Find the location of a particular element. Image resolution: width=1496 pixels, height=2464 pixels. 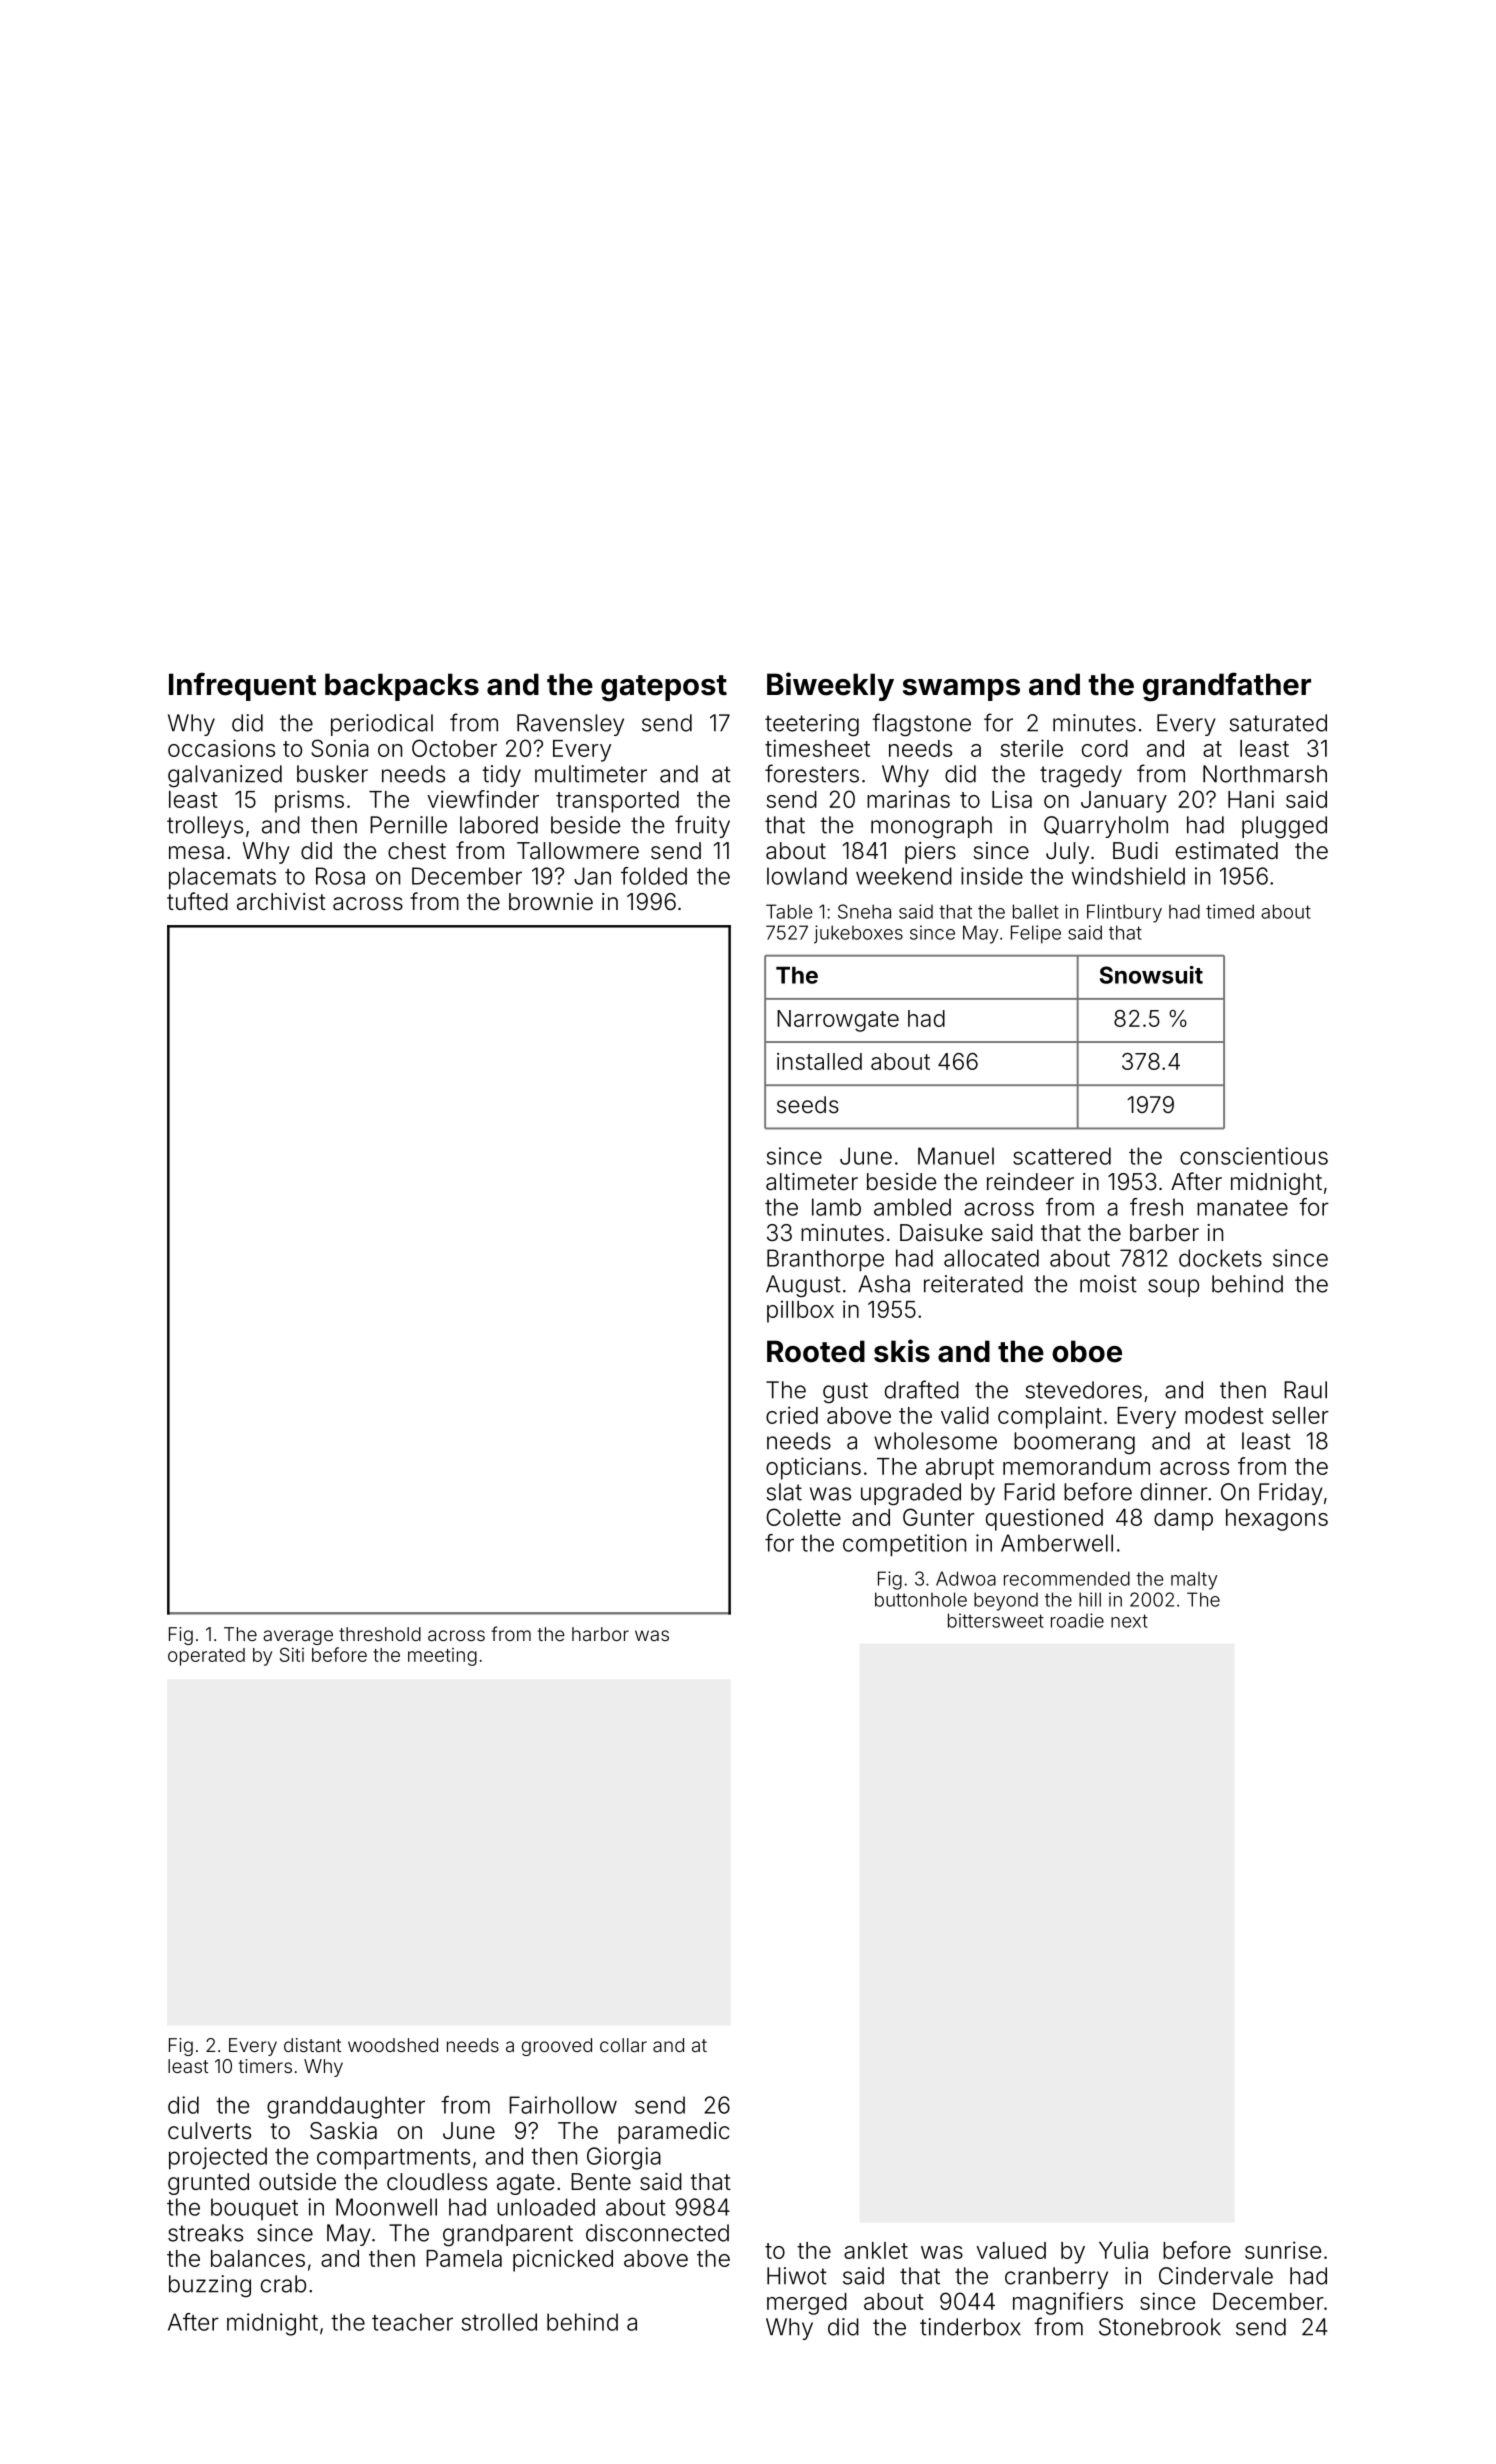

jukeboxes is located at coordinates (858, 934).
